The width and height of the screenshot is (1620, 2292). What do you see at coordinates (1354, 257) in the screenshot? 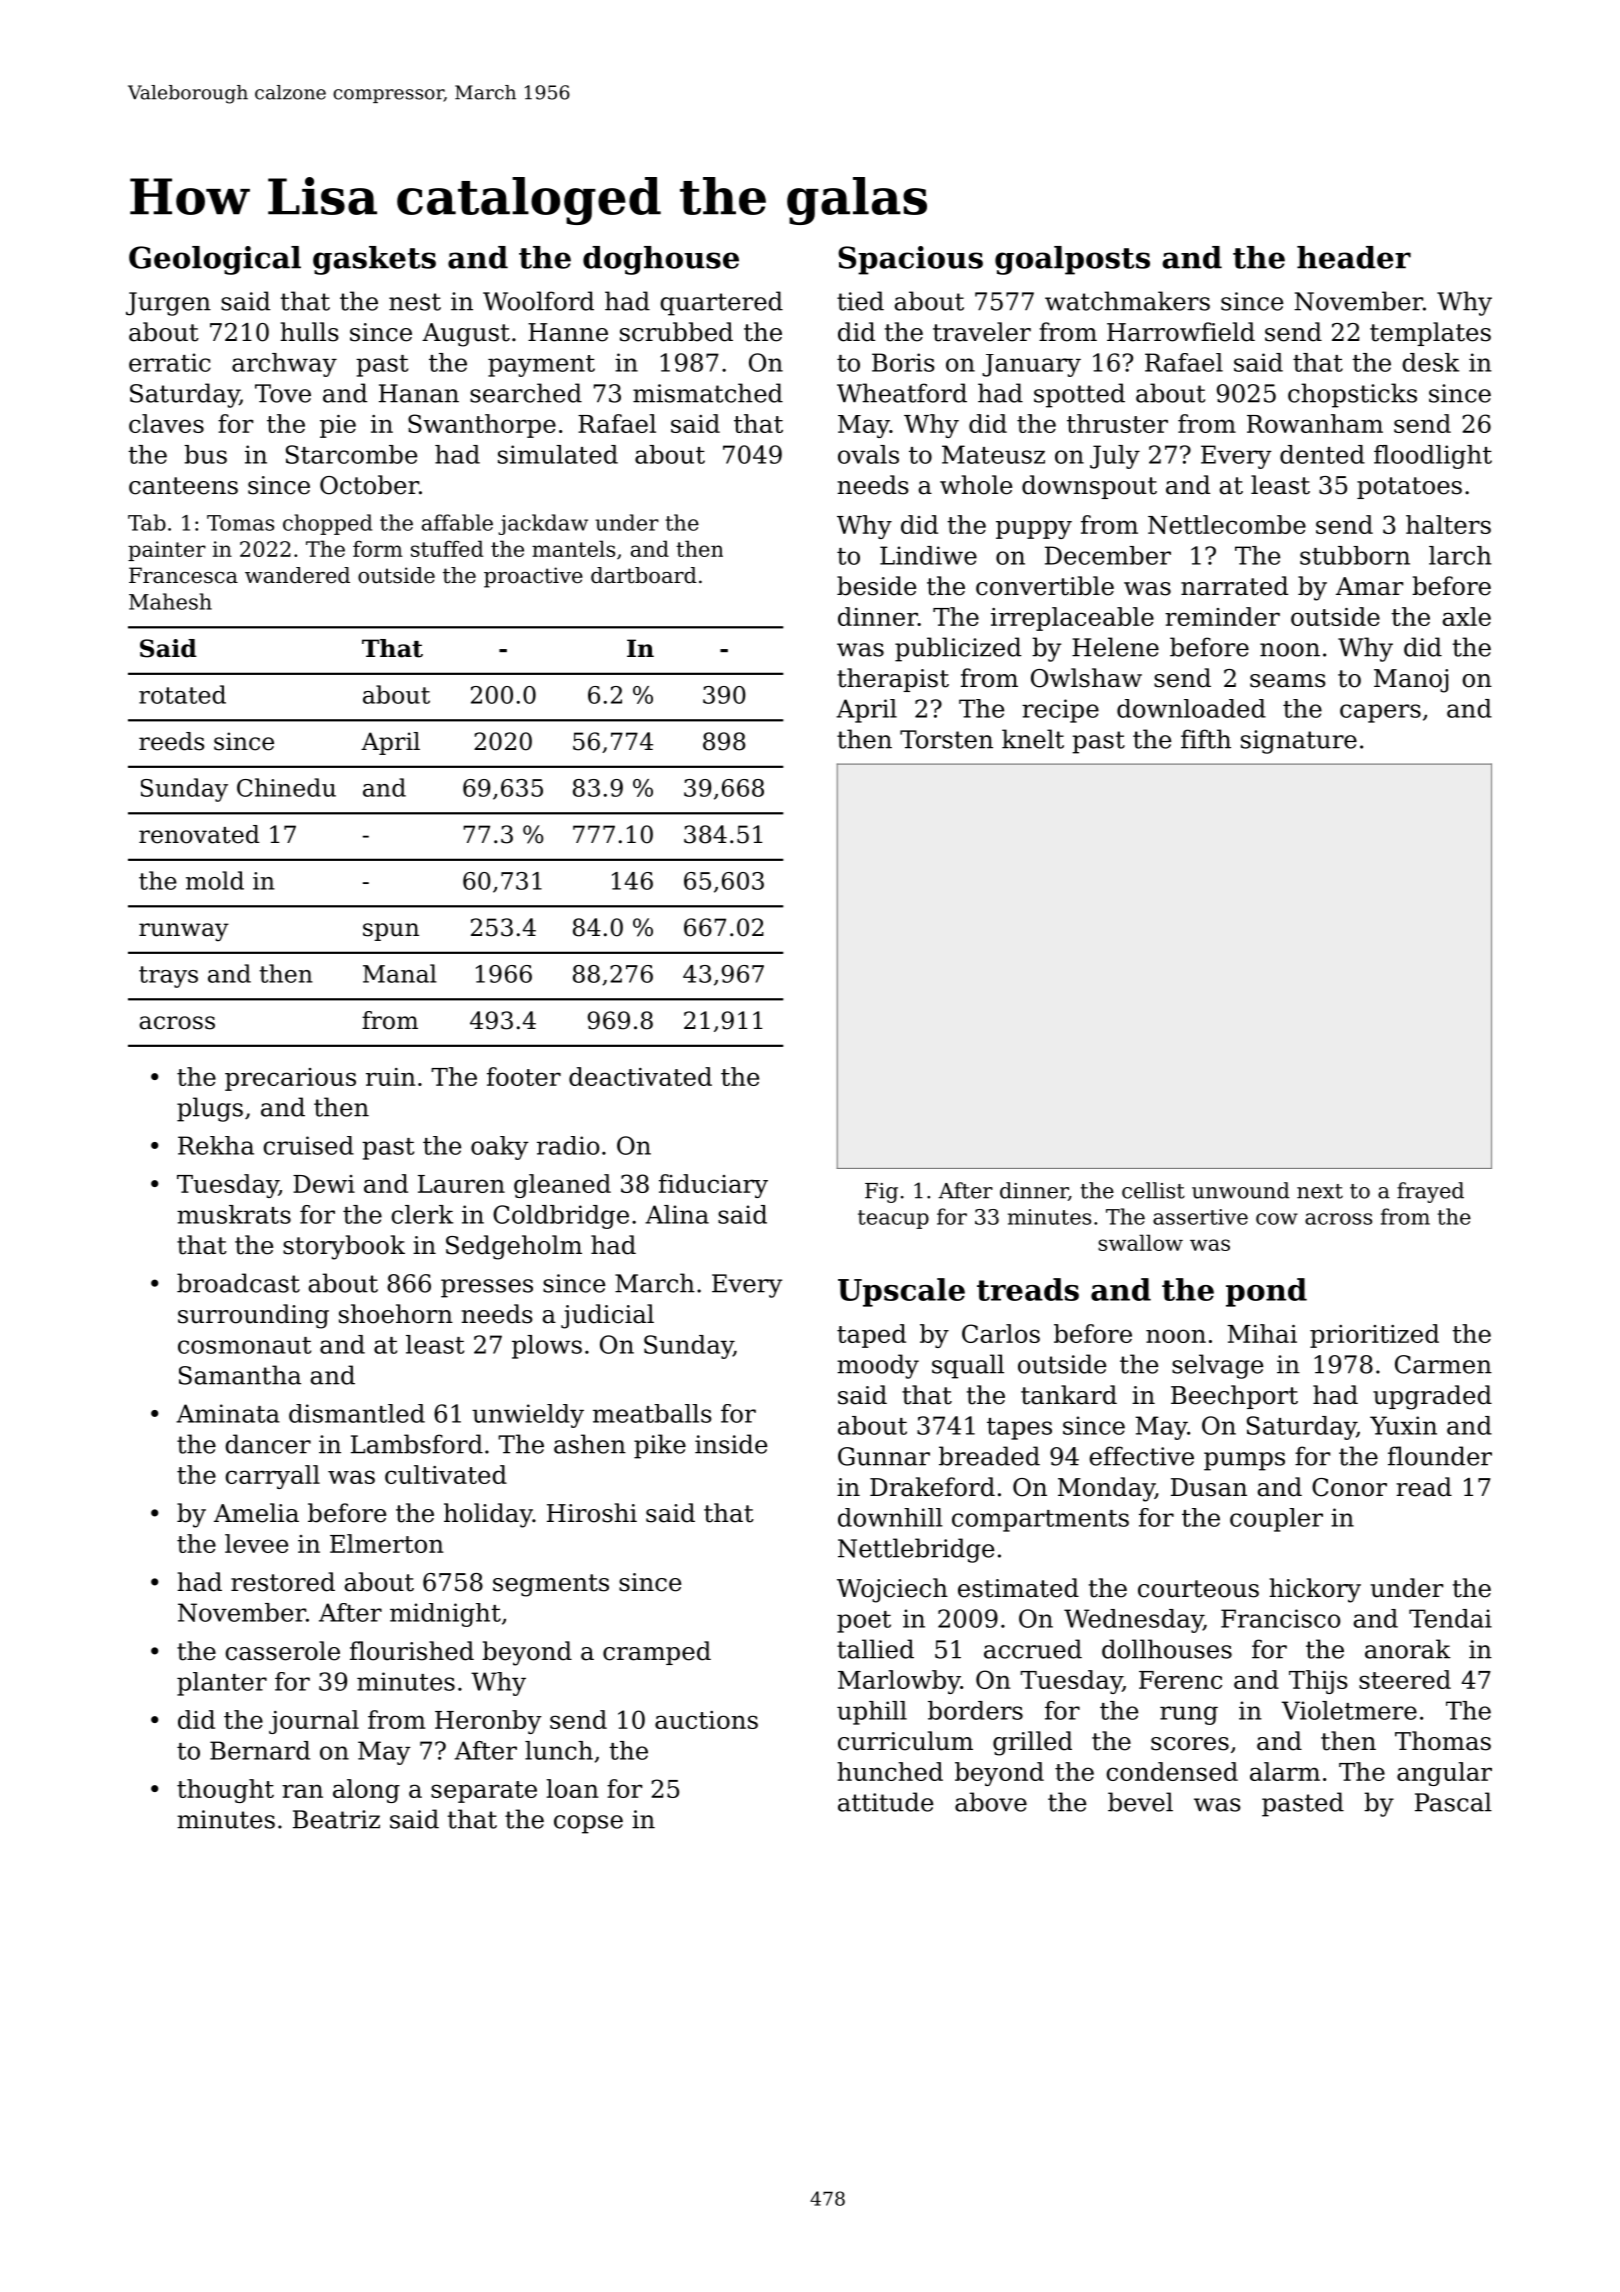
I see `header` at bounding box center [1354, 257].
